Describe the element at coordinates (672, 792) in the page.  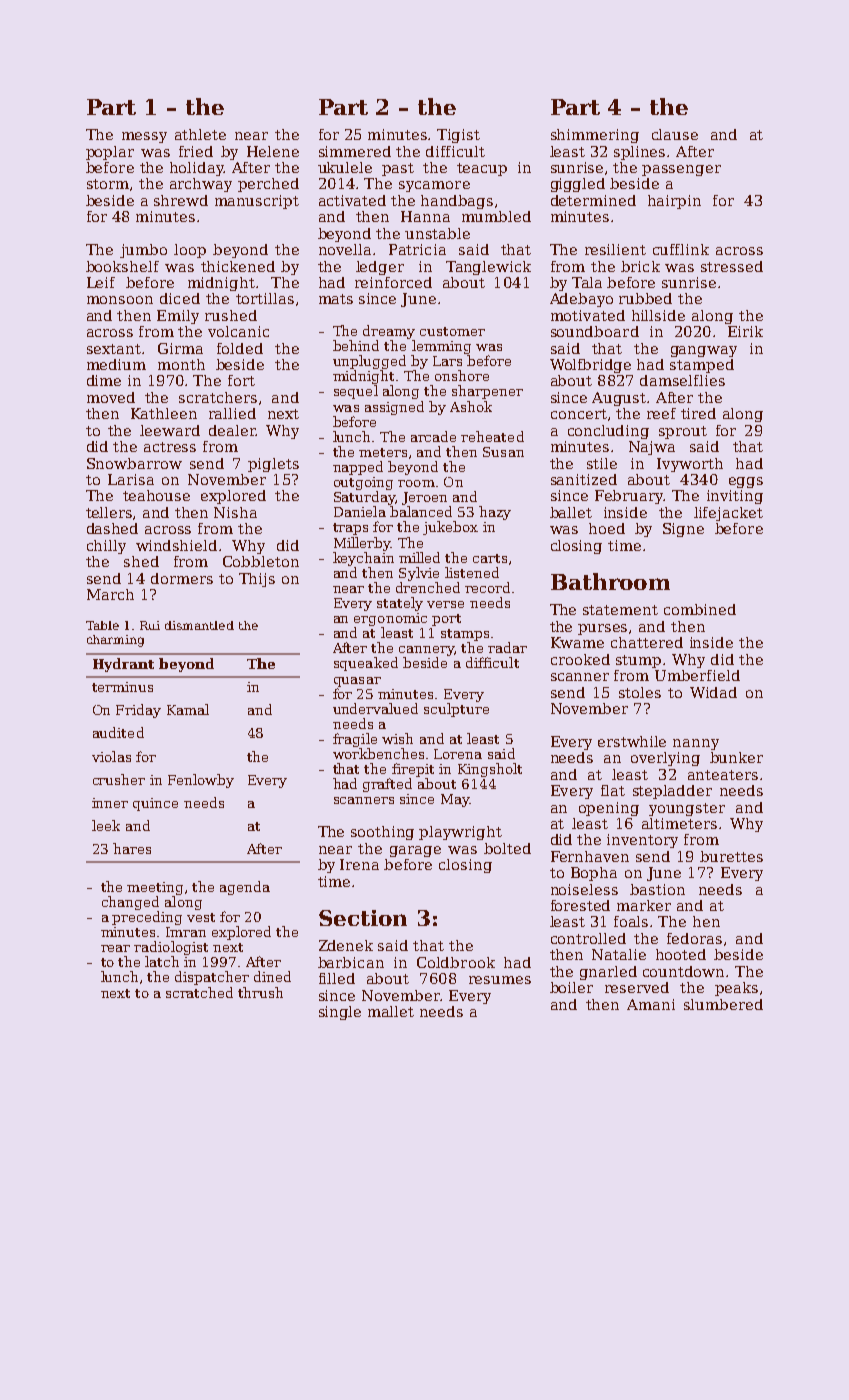
I see `stepladder` at that location.
